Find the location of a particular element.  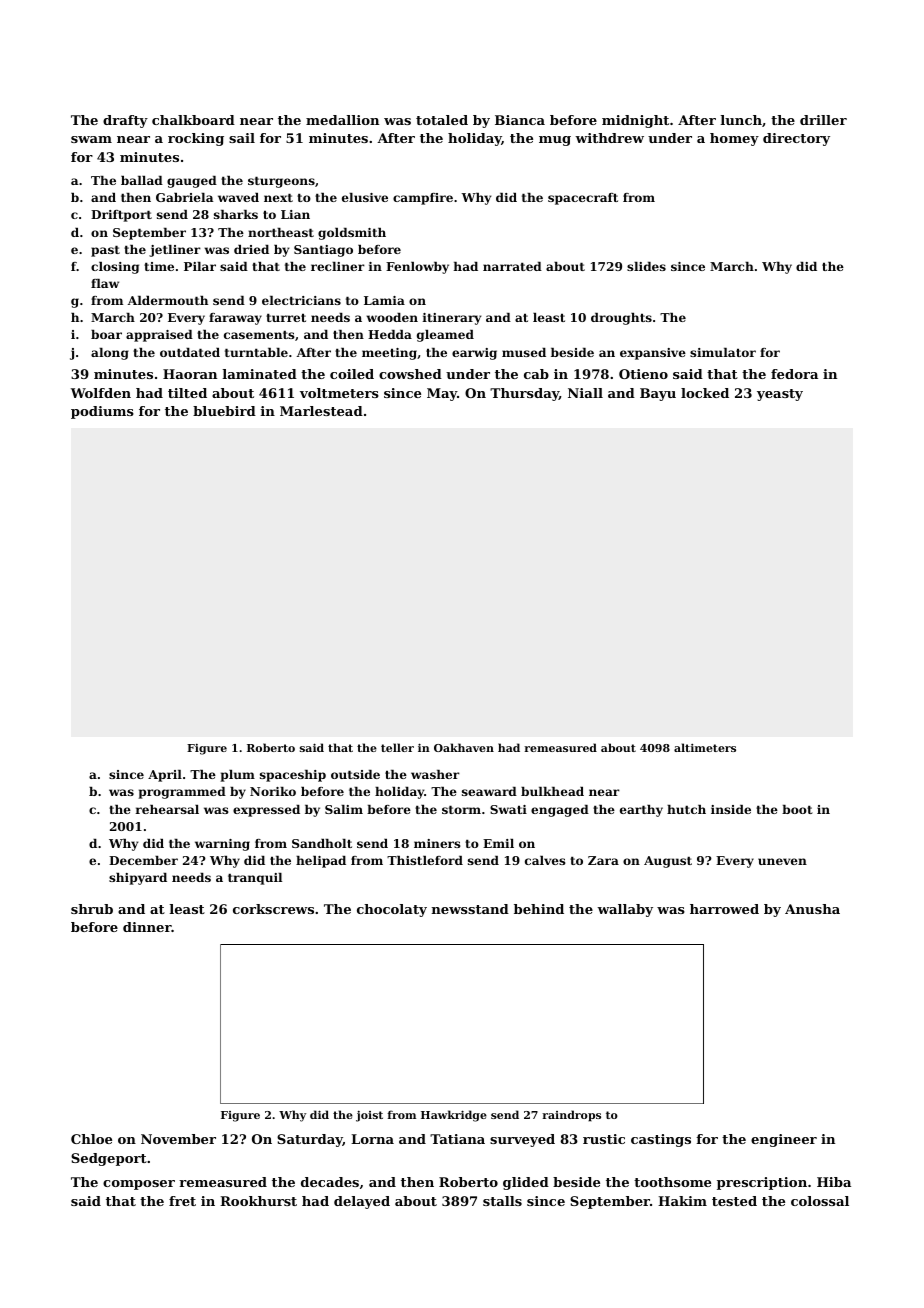

corkscrews is located at coordinates (273, 909).
